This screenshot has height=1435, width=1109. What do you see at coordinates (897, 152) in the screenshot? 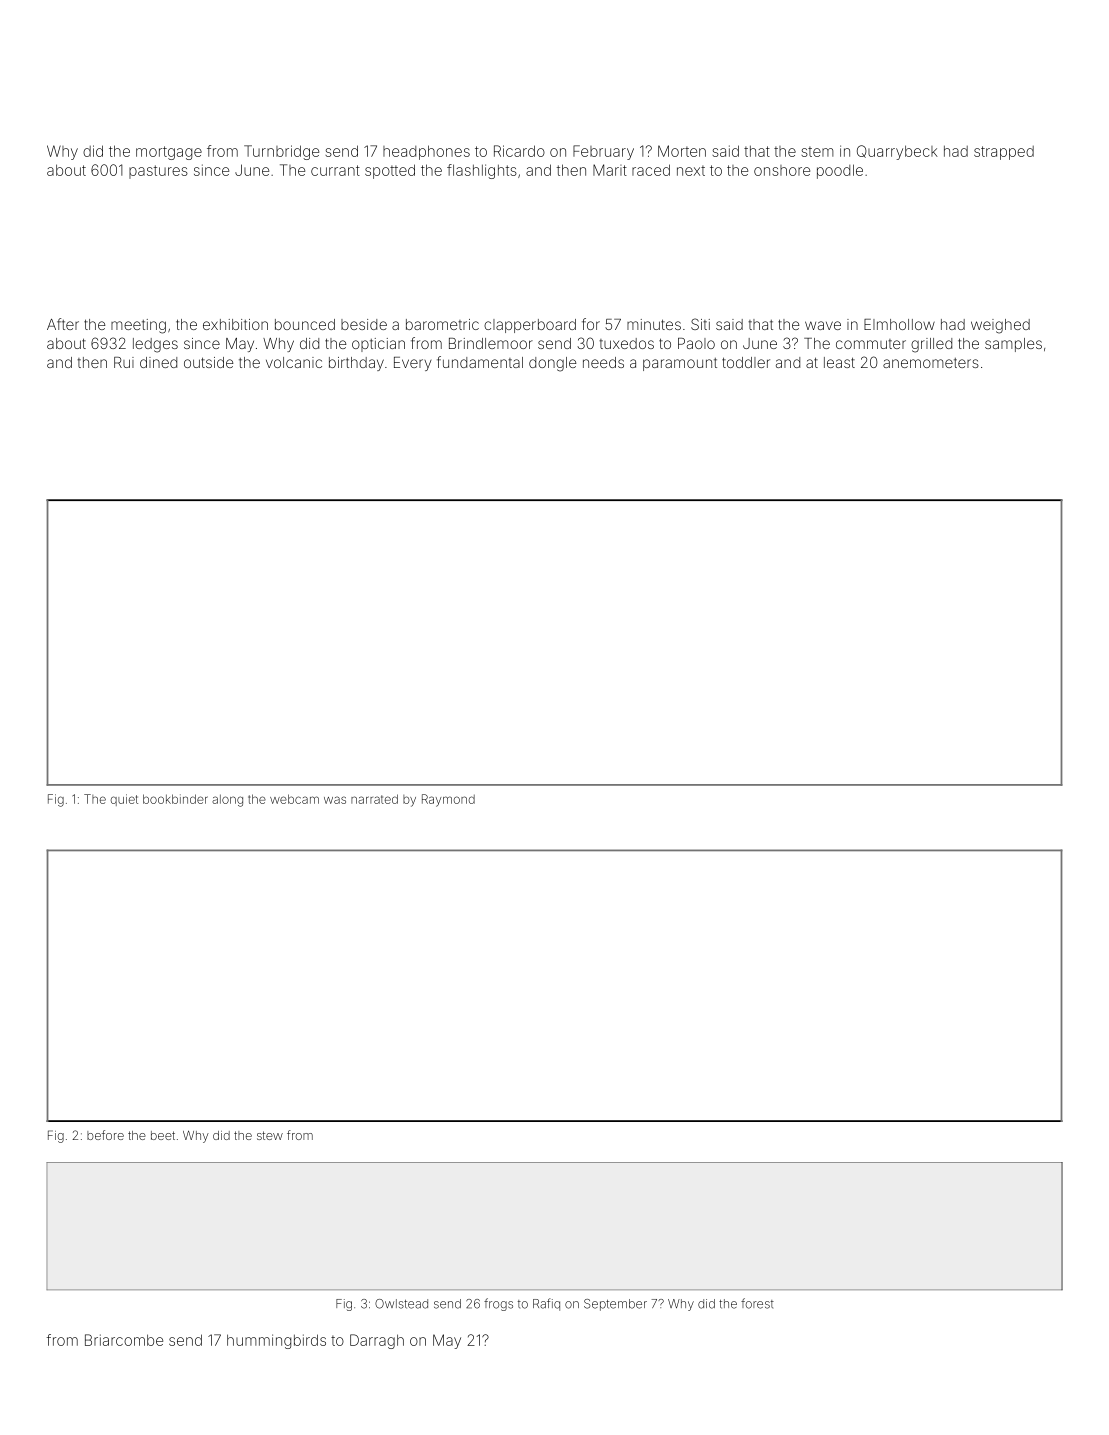
I see `Quarrybeck` at bounding box center [897, 152].
